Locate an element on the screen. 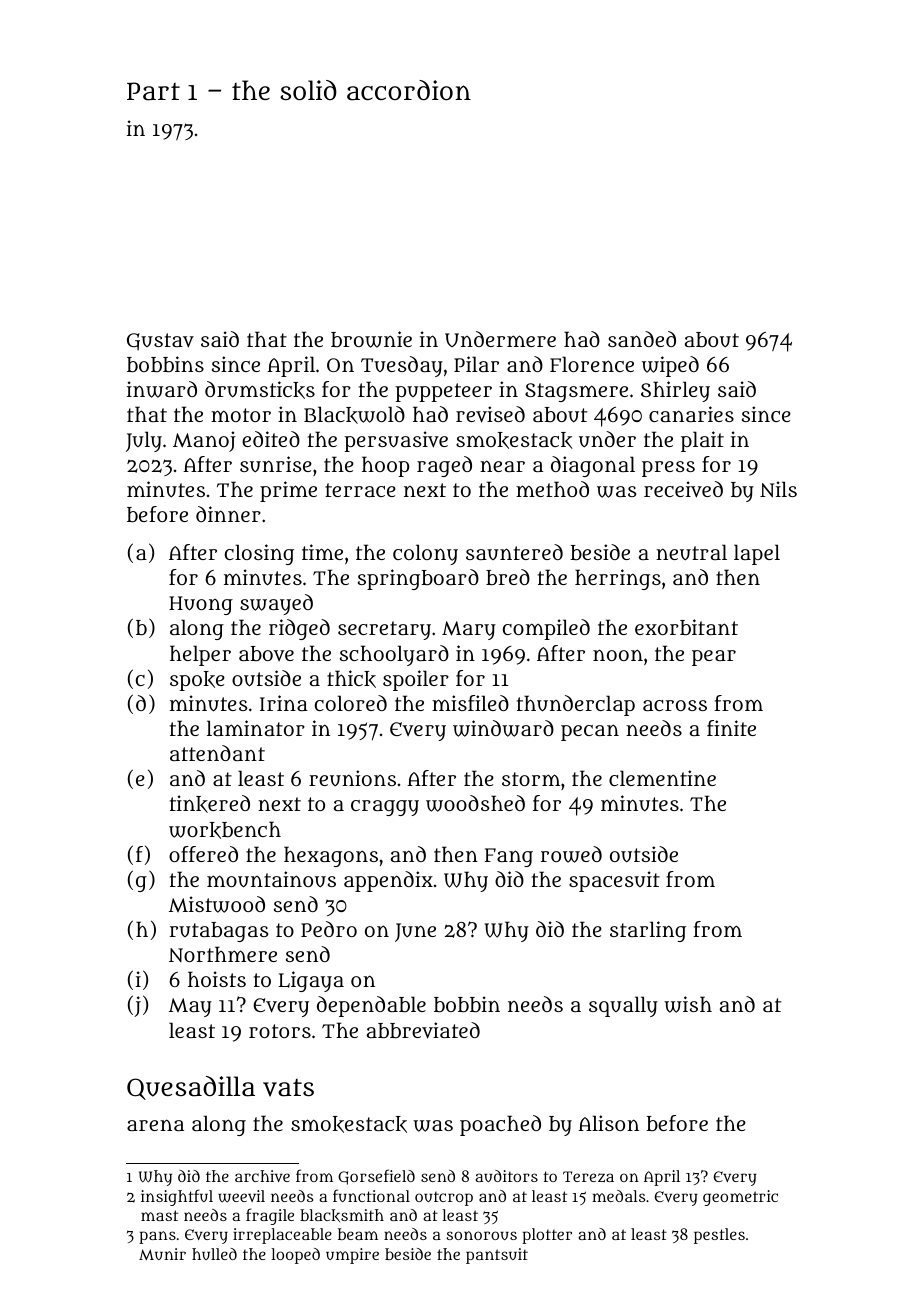  pantsuit is located at coordinates (497, 1256).
